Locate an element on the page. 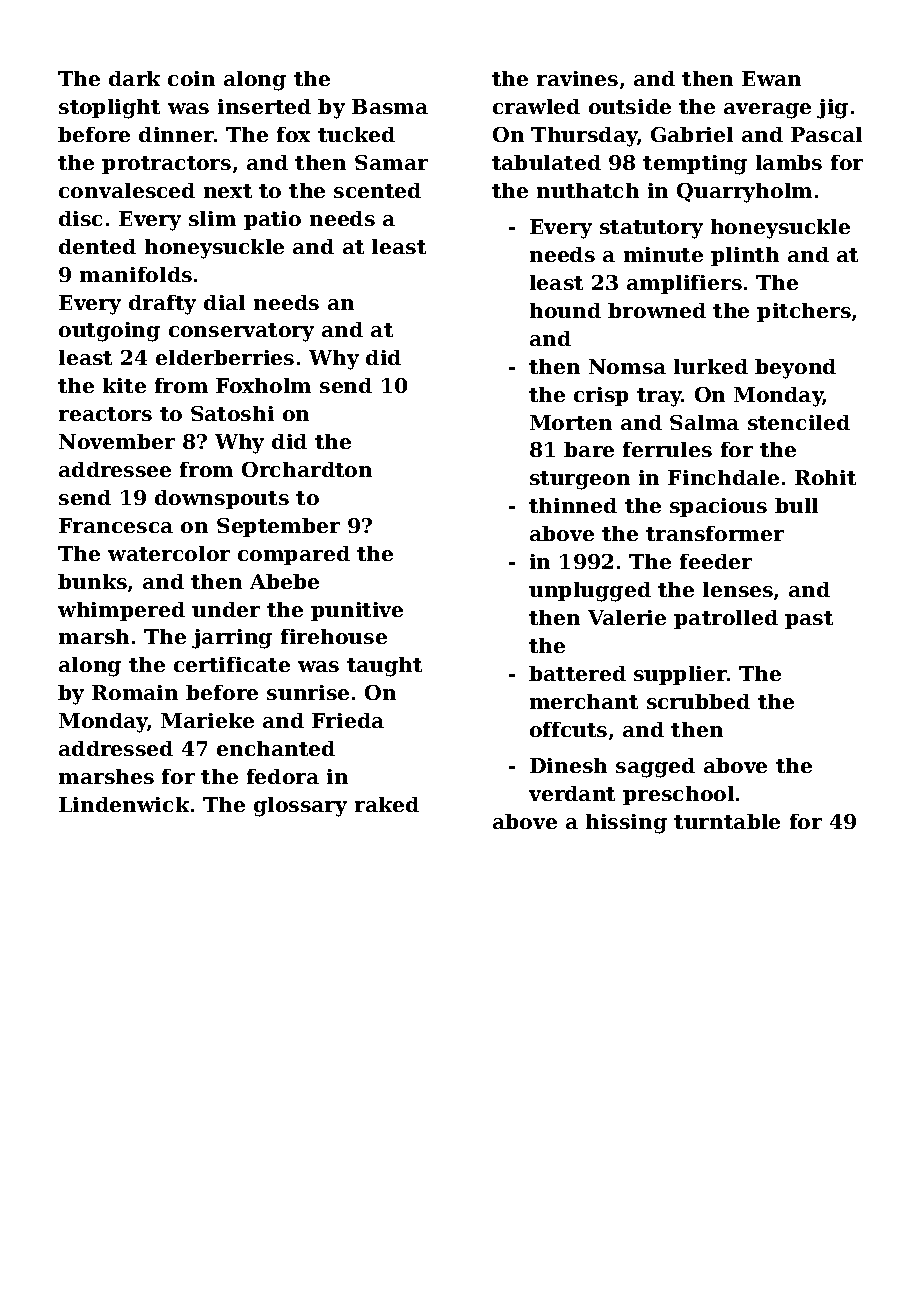 Image resolution: width=924 pixels, height=1311 pixels. downspouts is located at coordinates (222, 499).
